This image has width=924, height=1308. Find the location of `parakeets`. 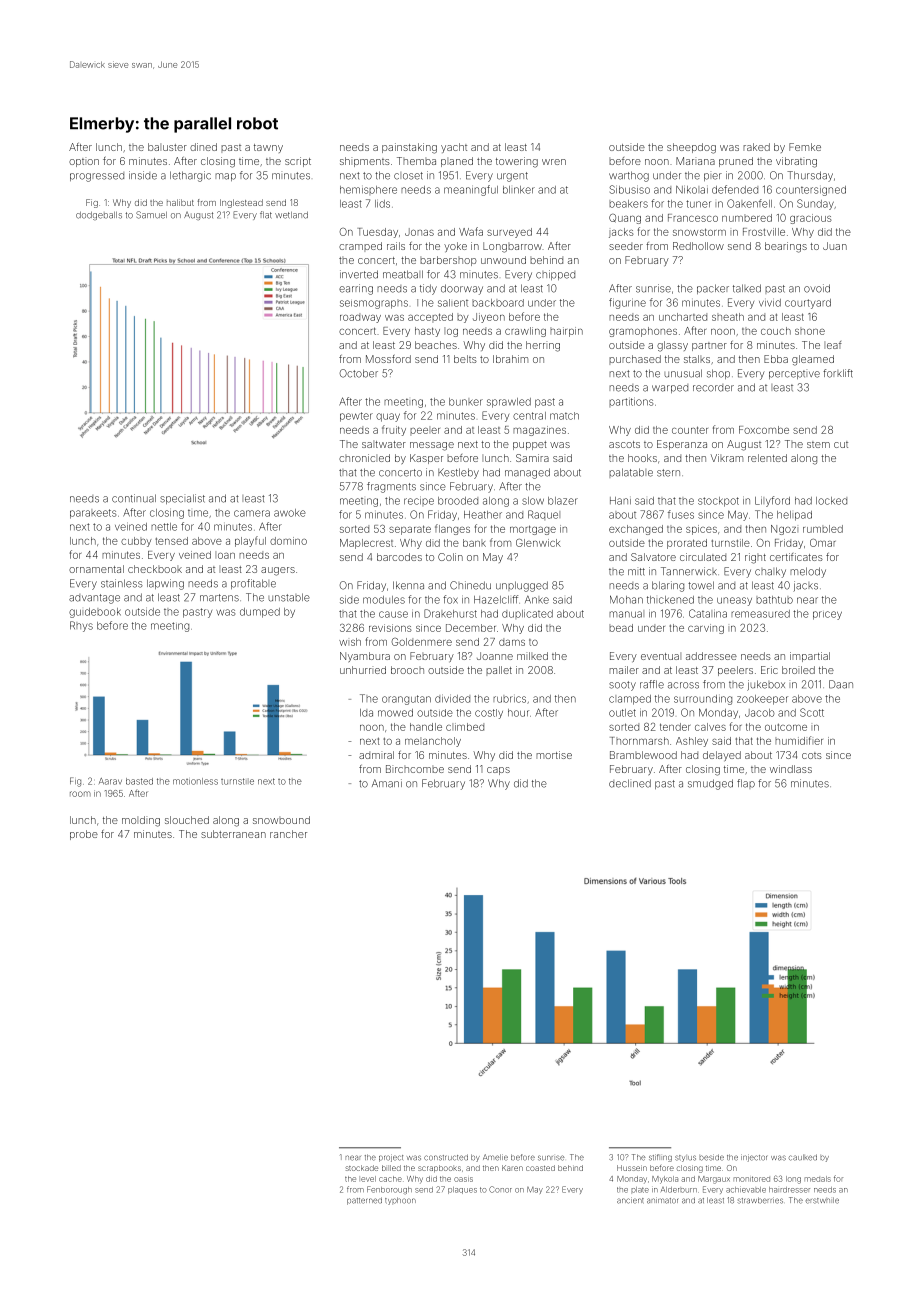

parakeets is located at coordinates (93, 514).
